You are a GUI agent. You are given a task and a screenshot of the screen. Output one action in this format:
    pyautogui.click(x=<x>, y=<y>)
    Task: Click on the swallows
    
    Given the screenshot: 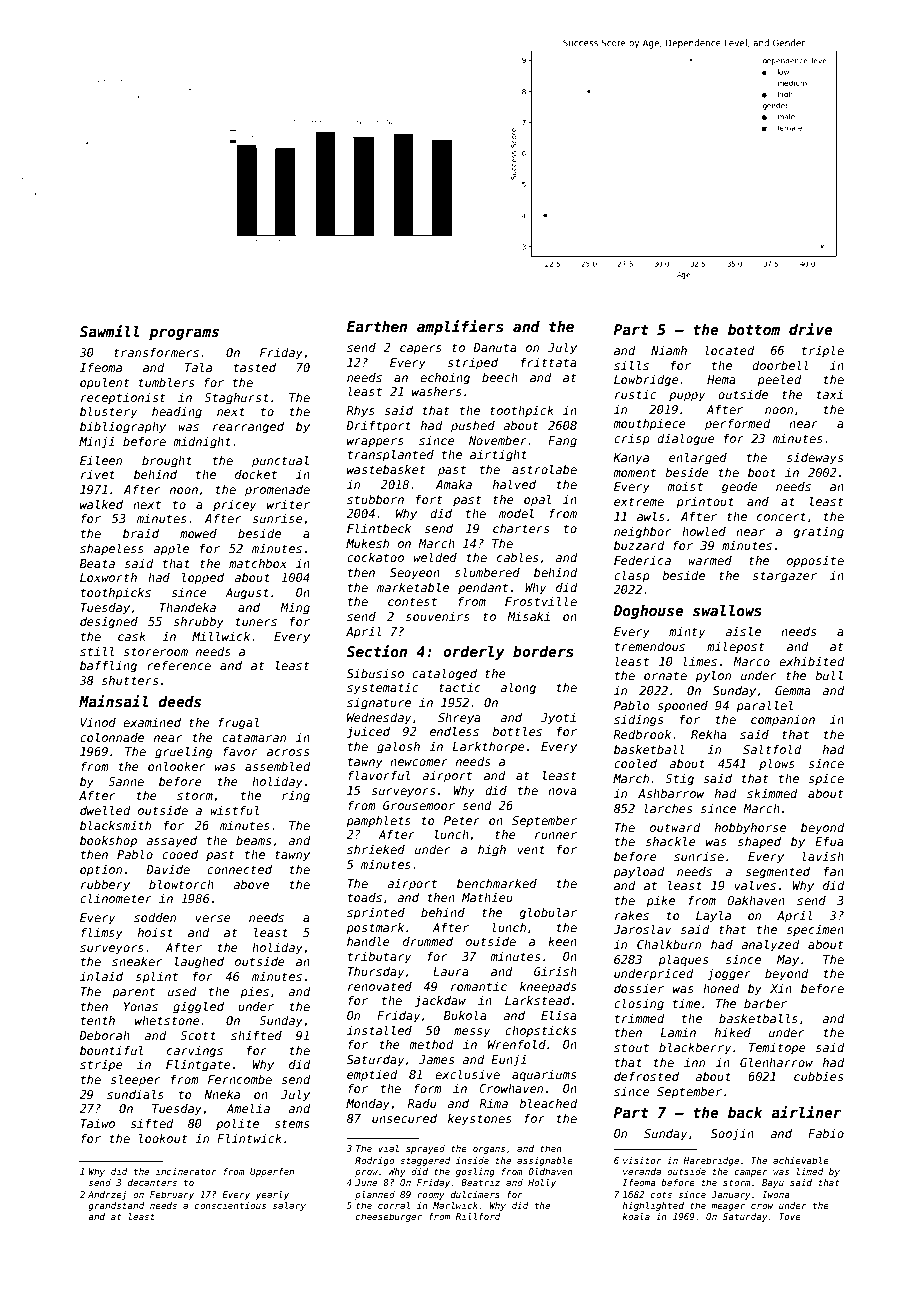 What is the action you would take?
    pyautogui.click(x=727, y=610)
